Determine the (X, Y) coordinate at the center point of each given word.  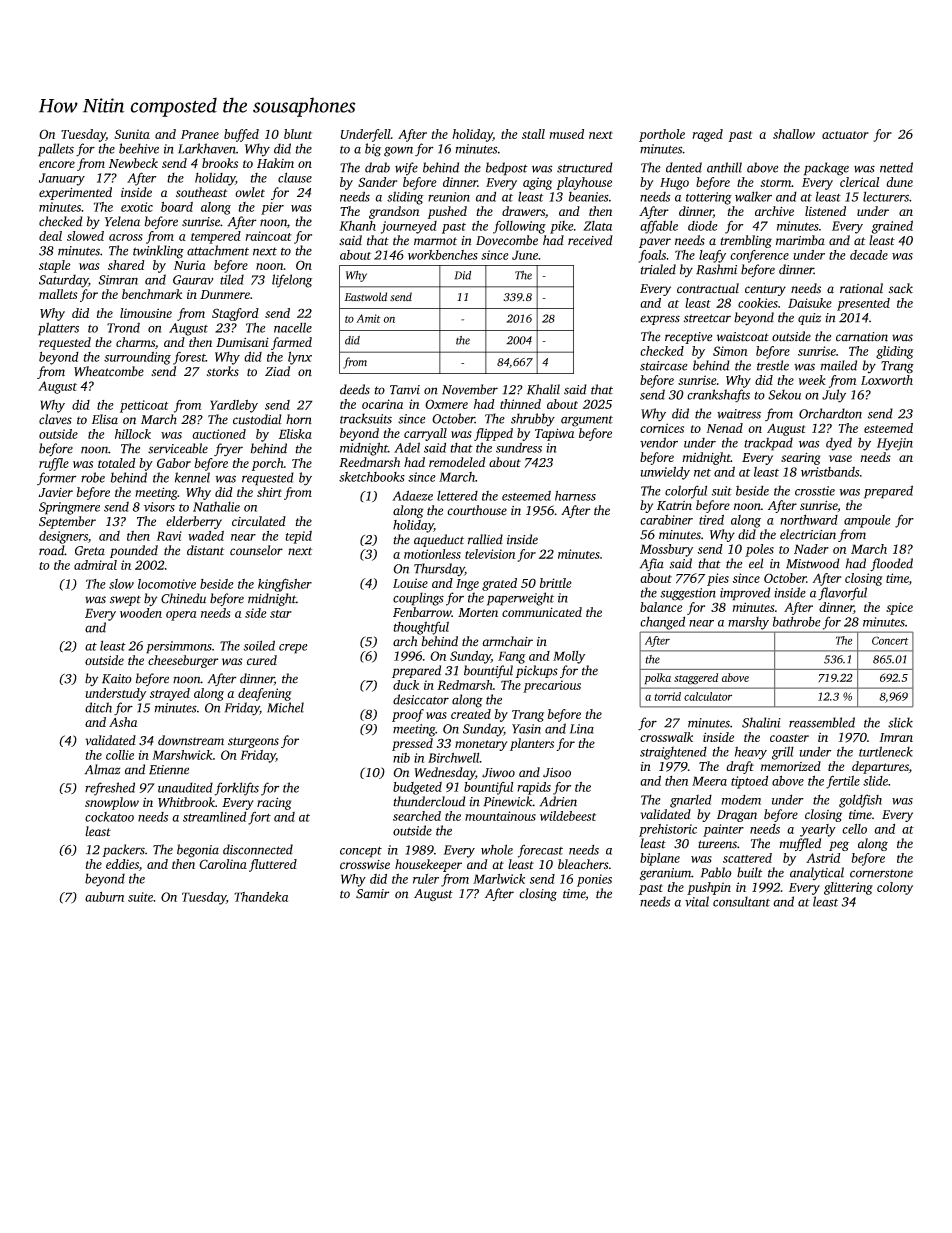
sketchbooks (372, 477)
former (57, 479)
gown (398, 152)
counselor (256, 550)
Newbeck (133, 163)
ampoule (867, 521)
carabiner (666, 520)
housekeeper (428, 865)
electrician (808, 534)
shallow (794, 134)
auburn (104, 897)
